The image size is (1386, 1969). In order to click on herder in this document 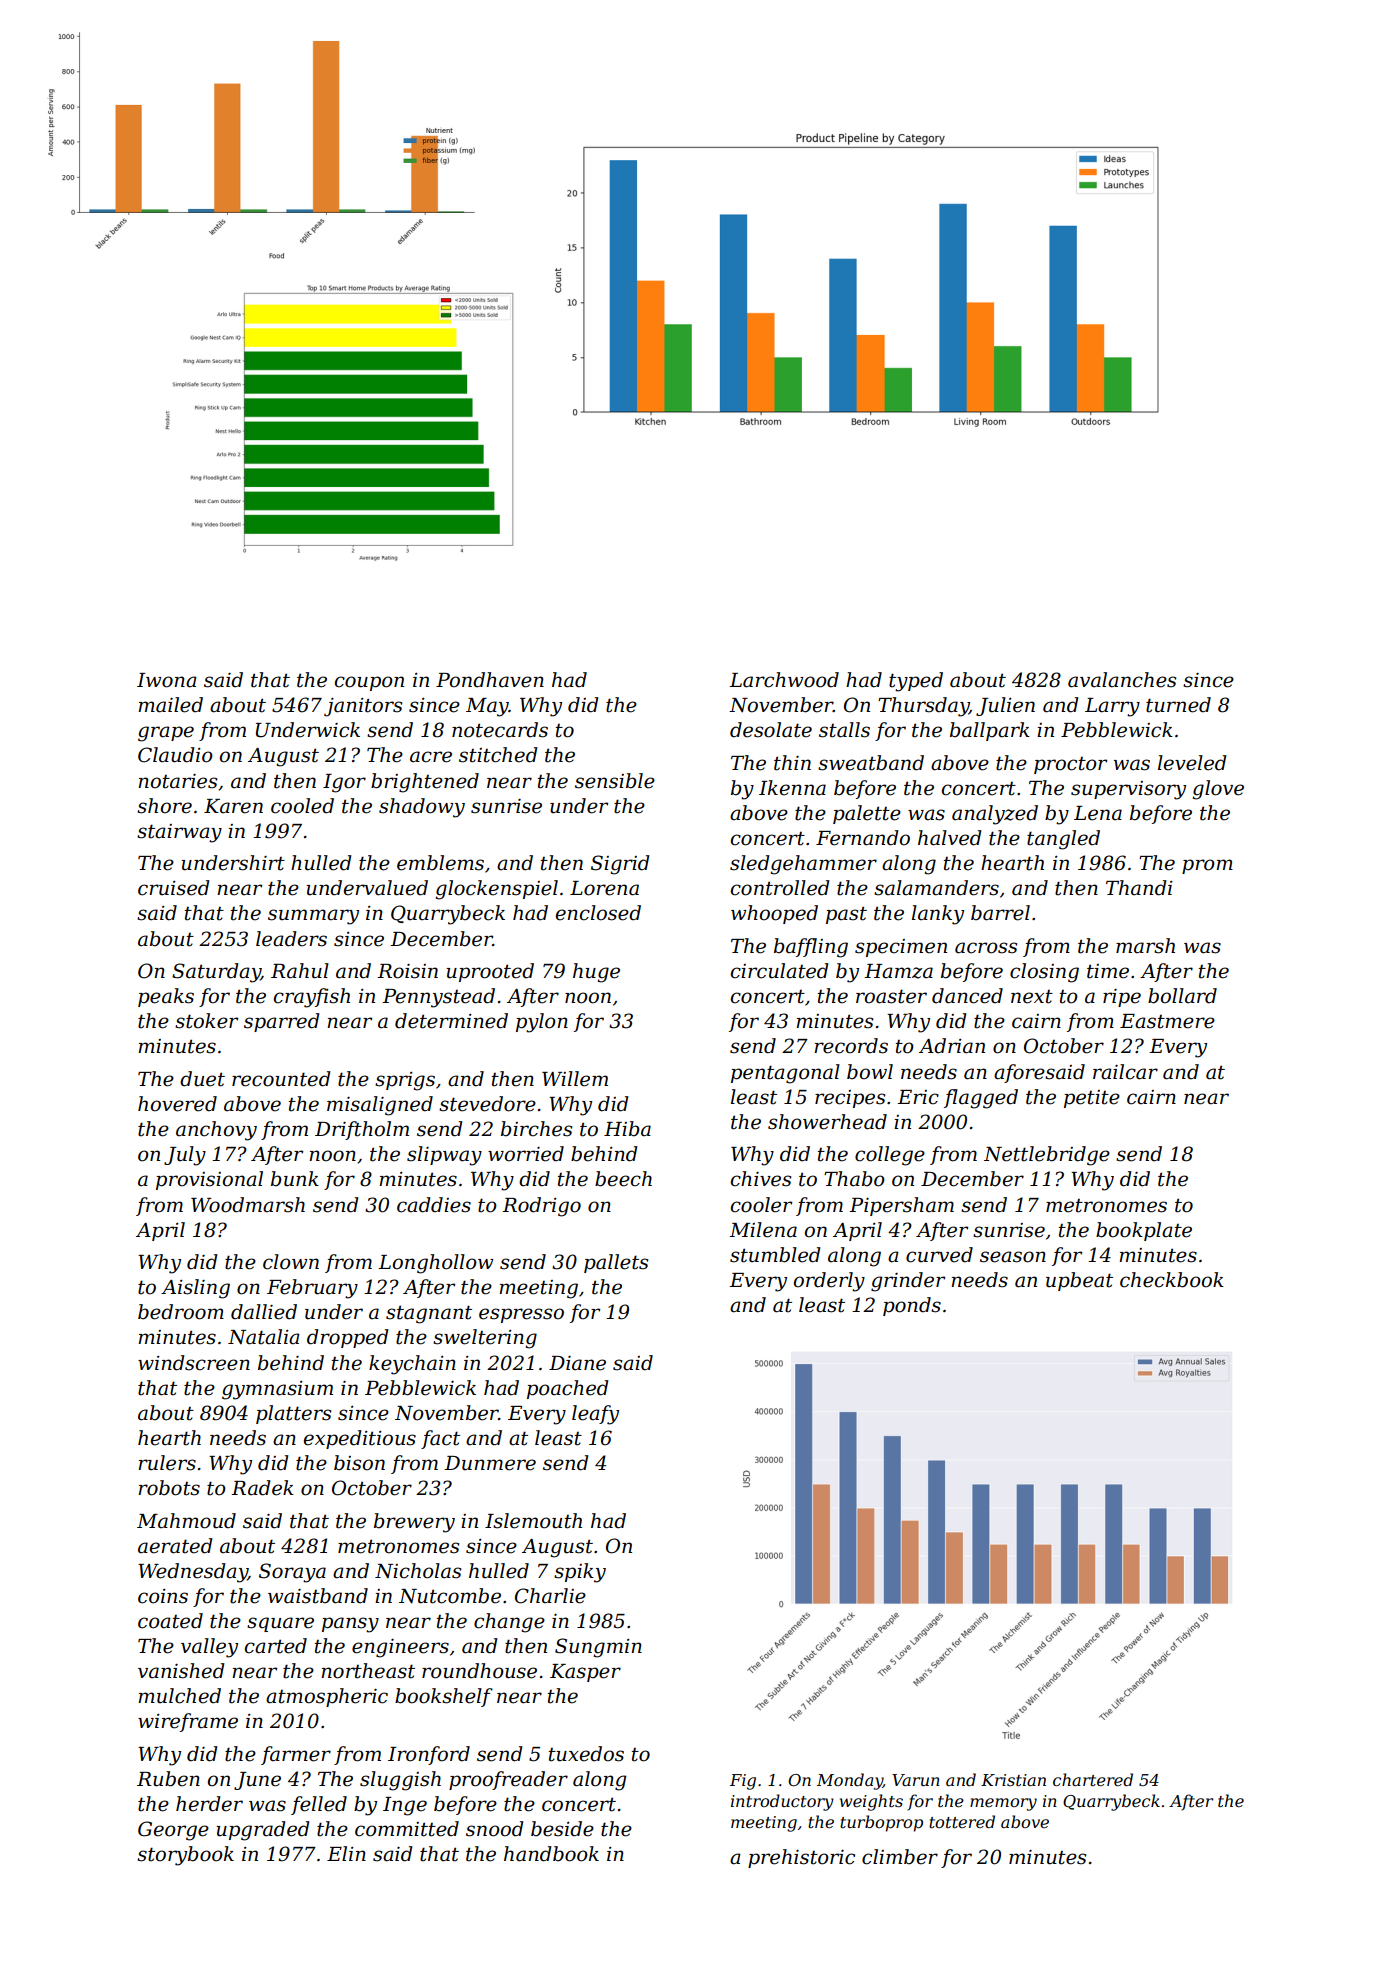, I will do `click(209, 1804)`.
